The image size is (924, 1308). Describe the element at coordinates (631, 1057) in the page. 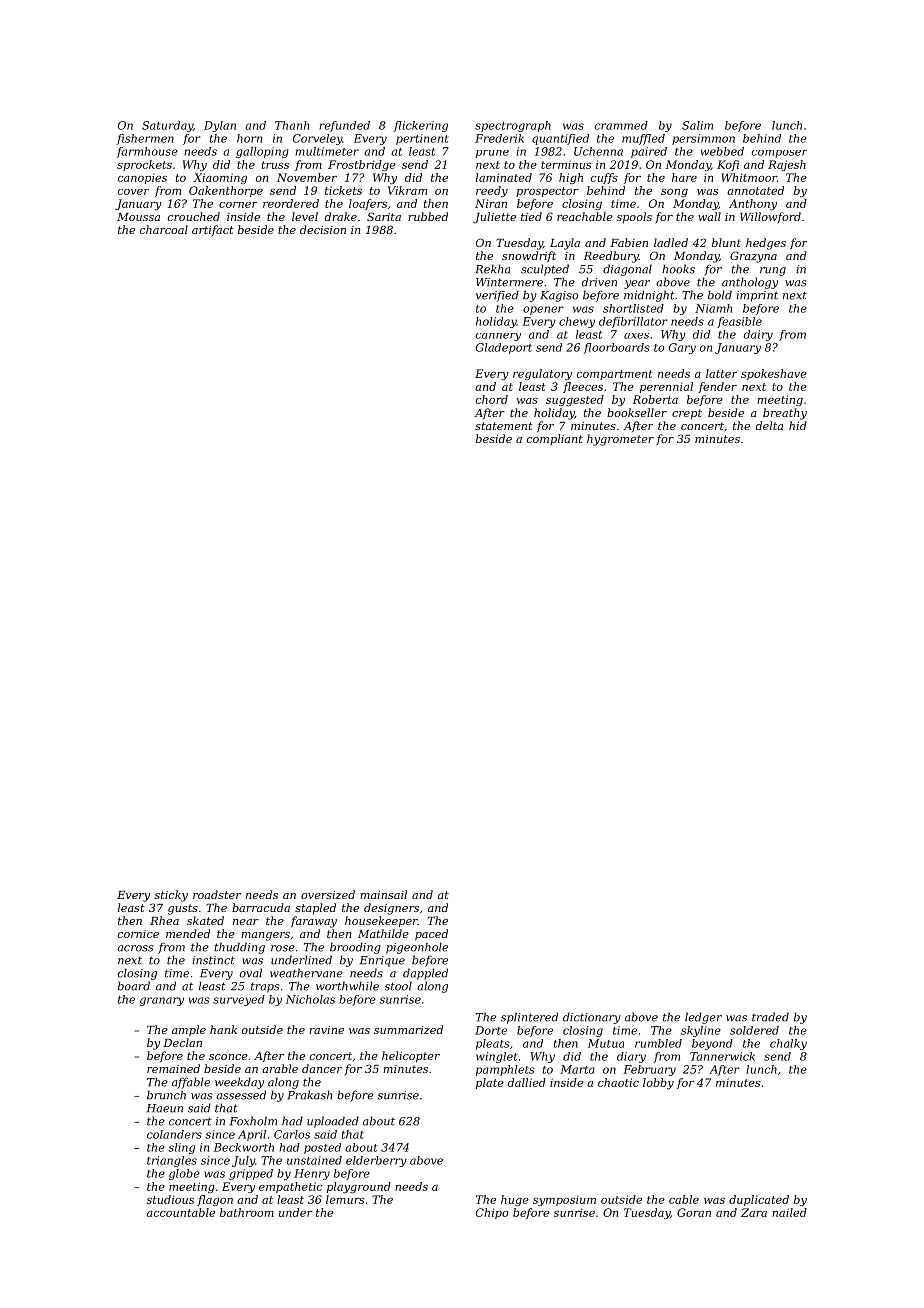

I see `diary` at that location.
